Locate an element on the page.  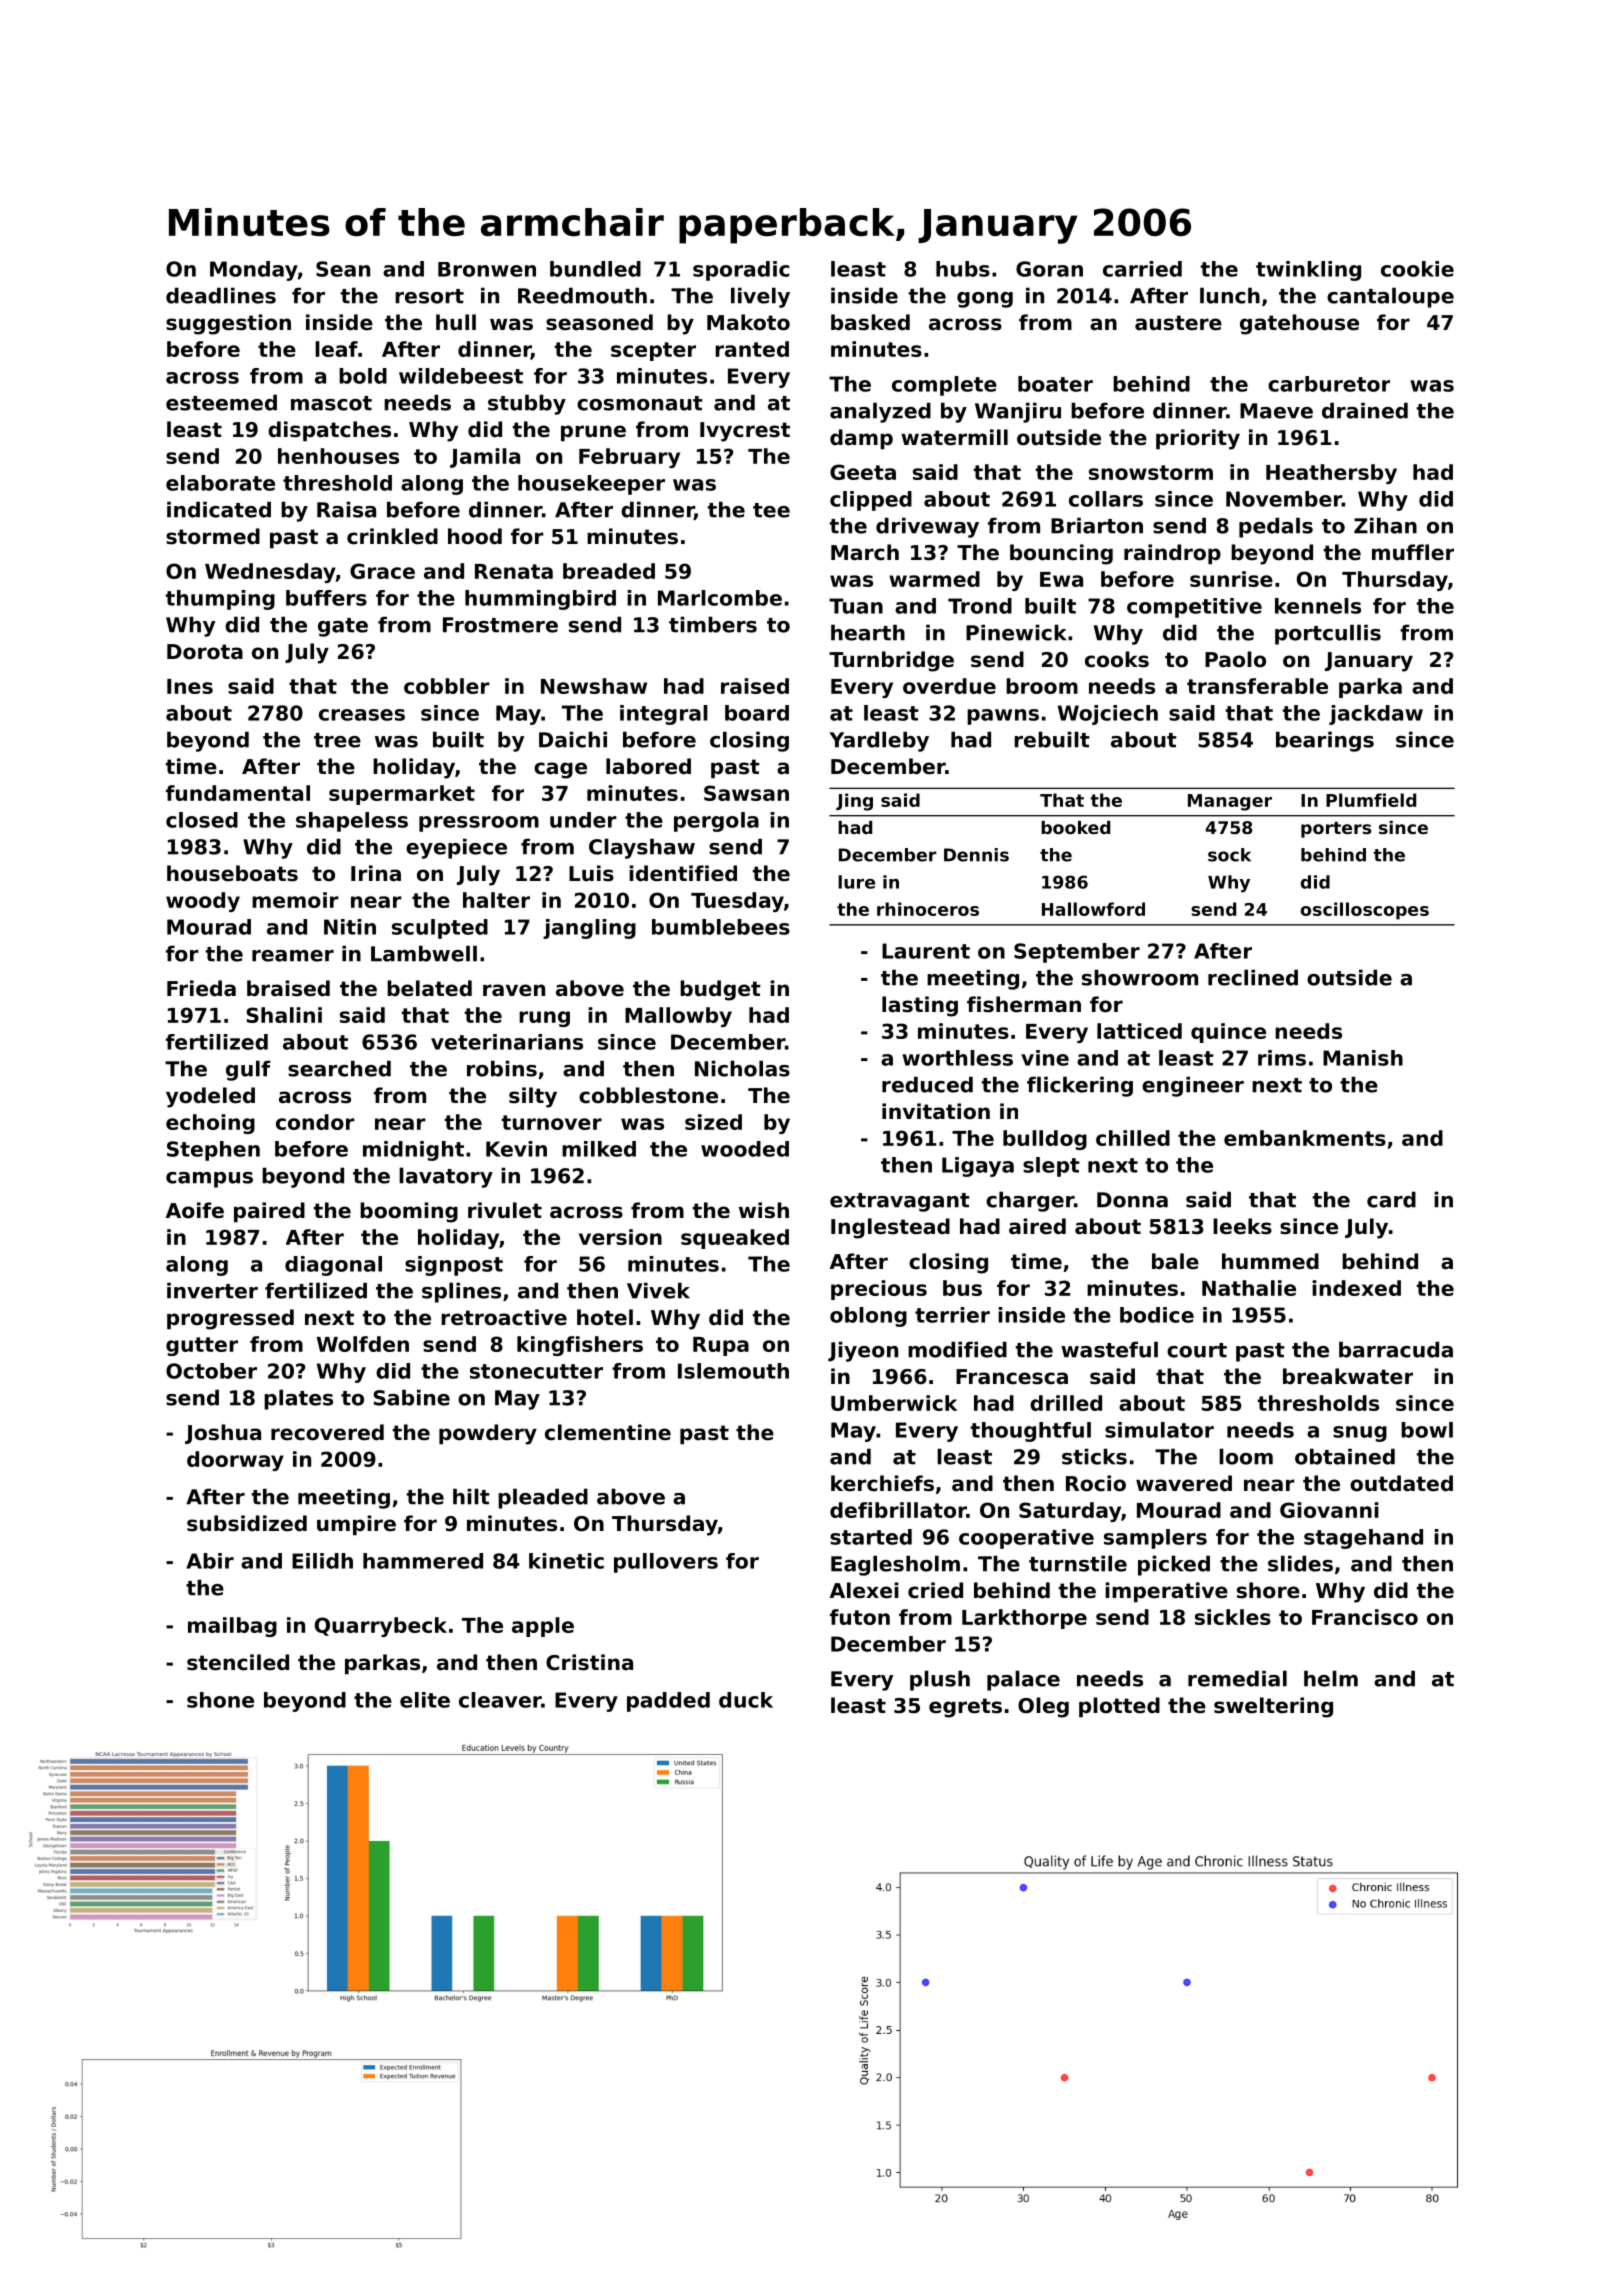
Joshua is located at coordinates (223, 1434).
